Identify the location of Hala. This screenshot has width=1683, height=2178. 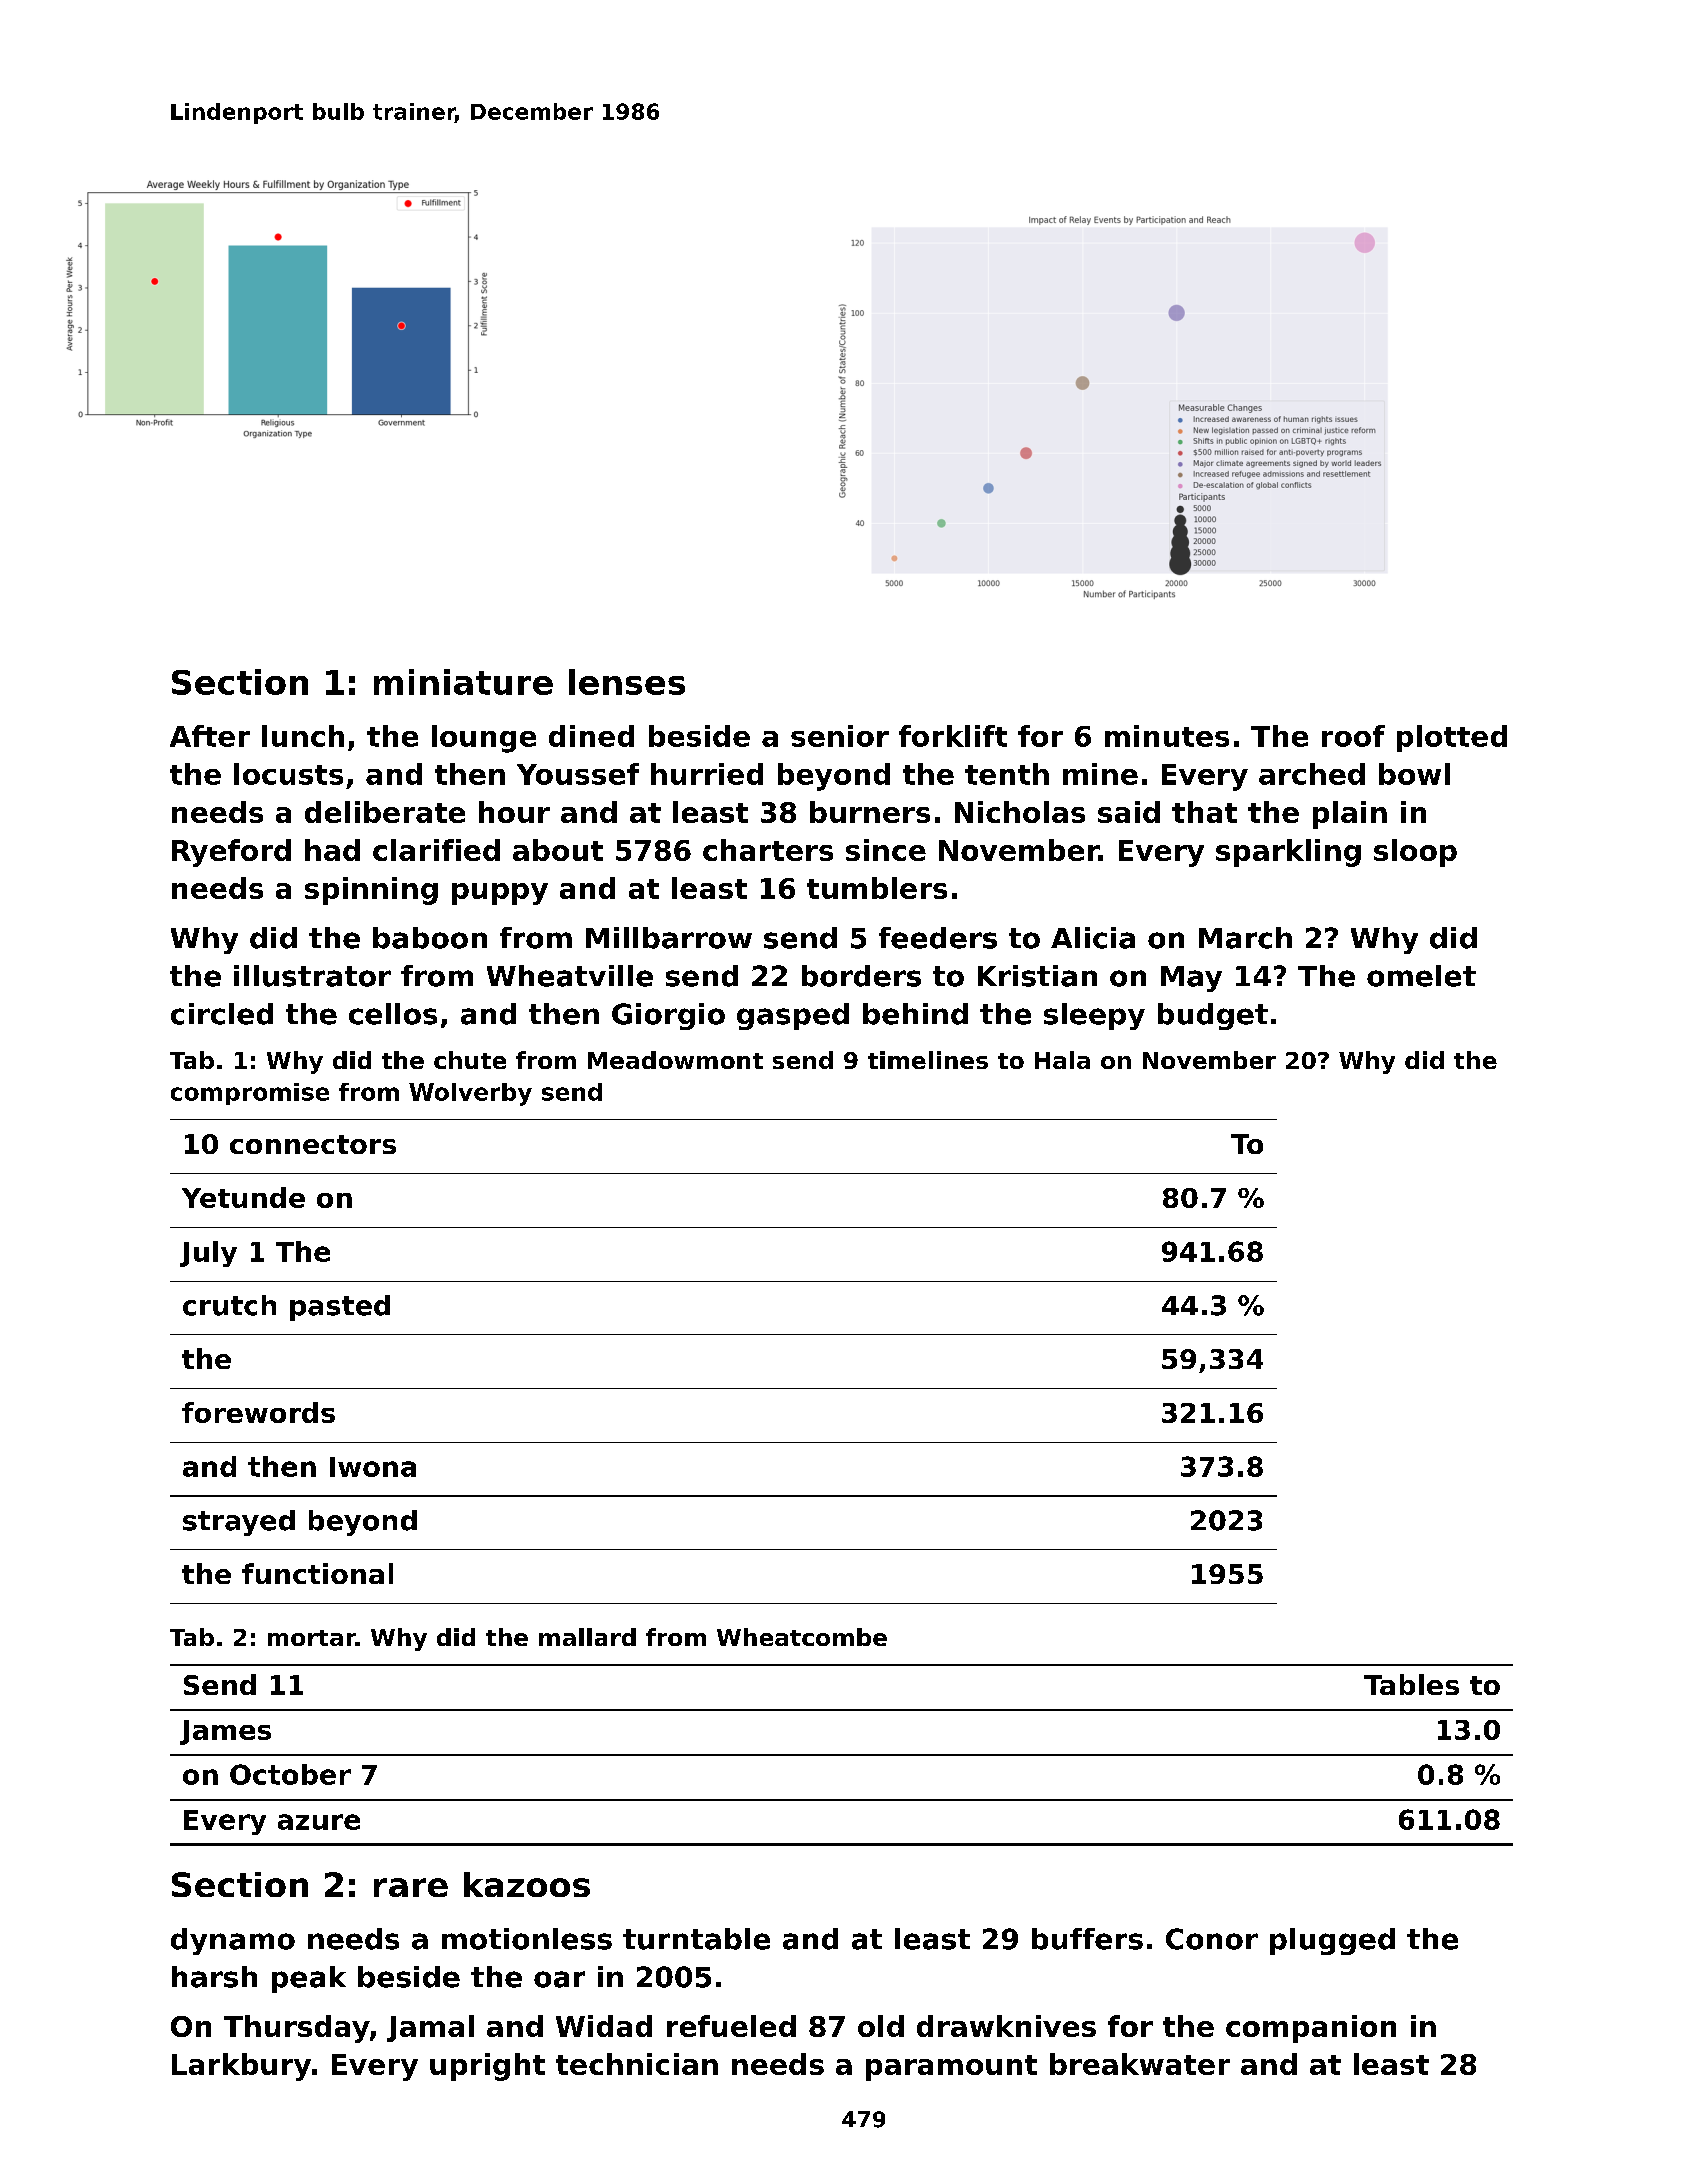
(1062, 1060).
